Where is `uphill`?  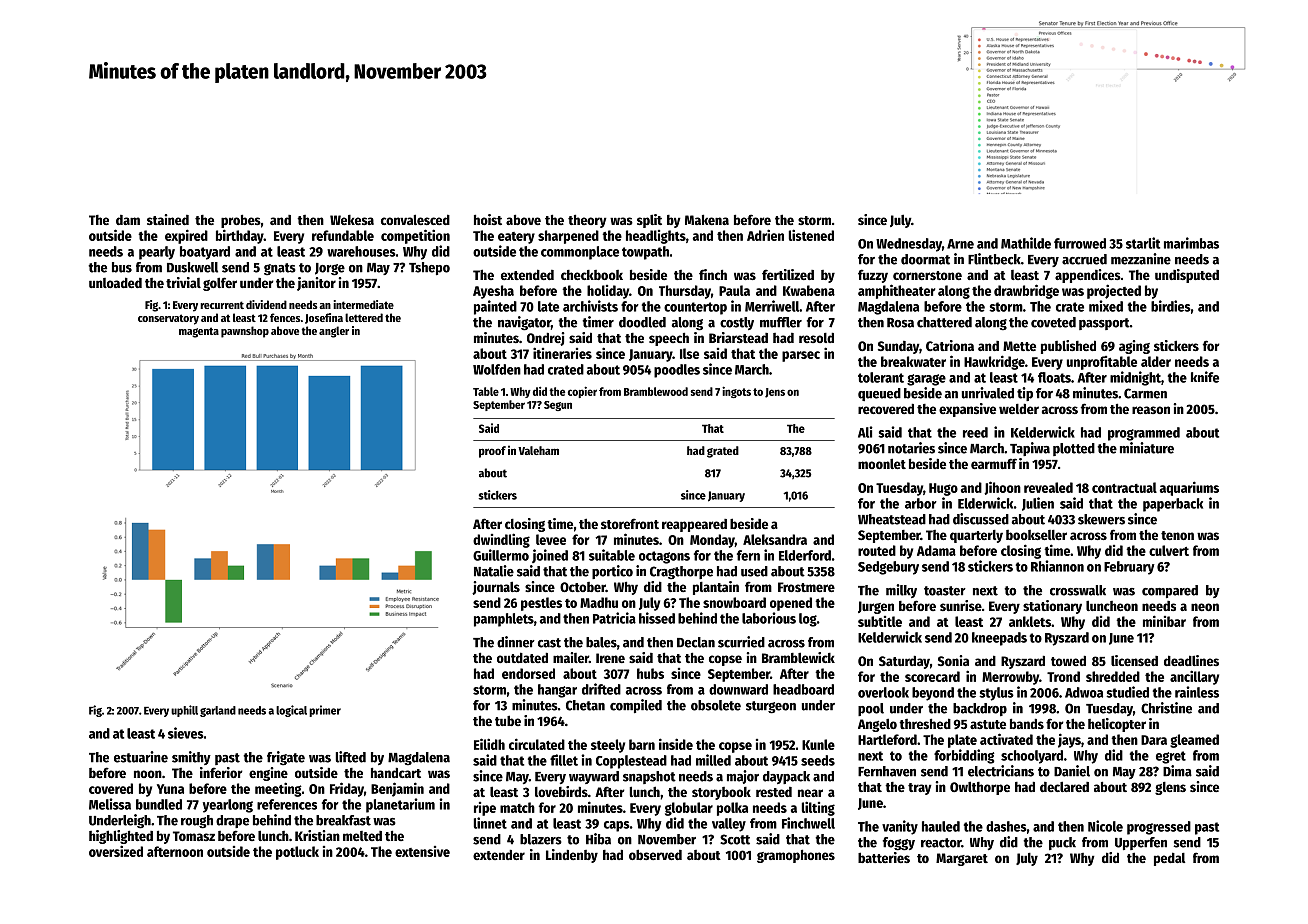 uphill is located at coordinates (184, 711).
